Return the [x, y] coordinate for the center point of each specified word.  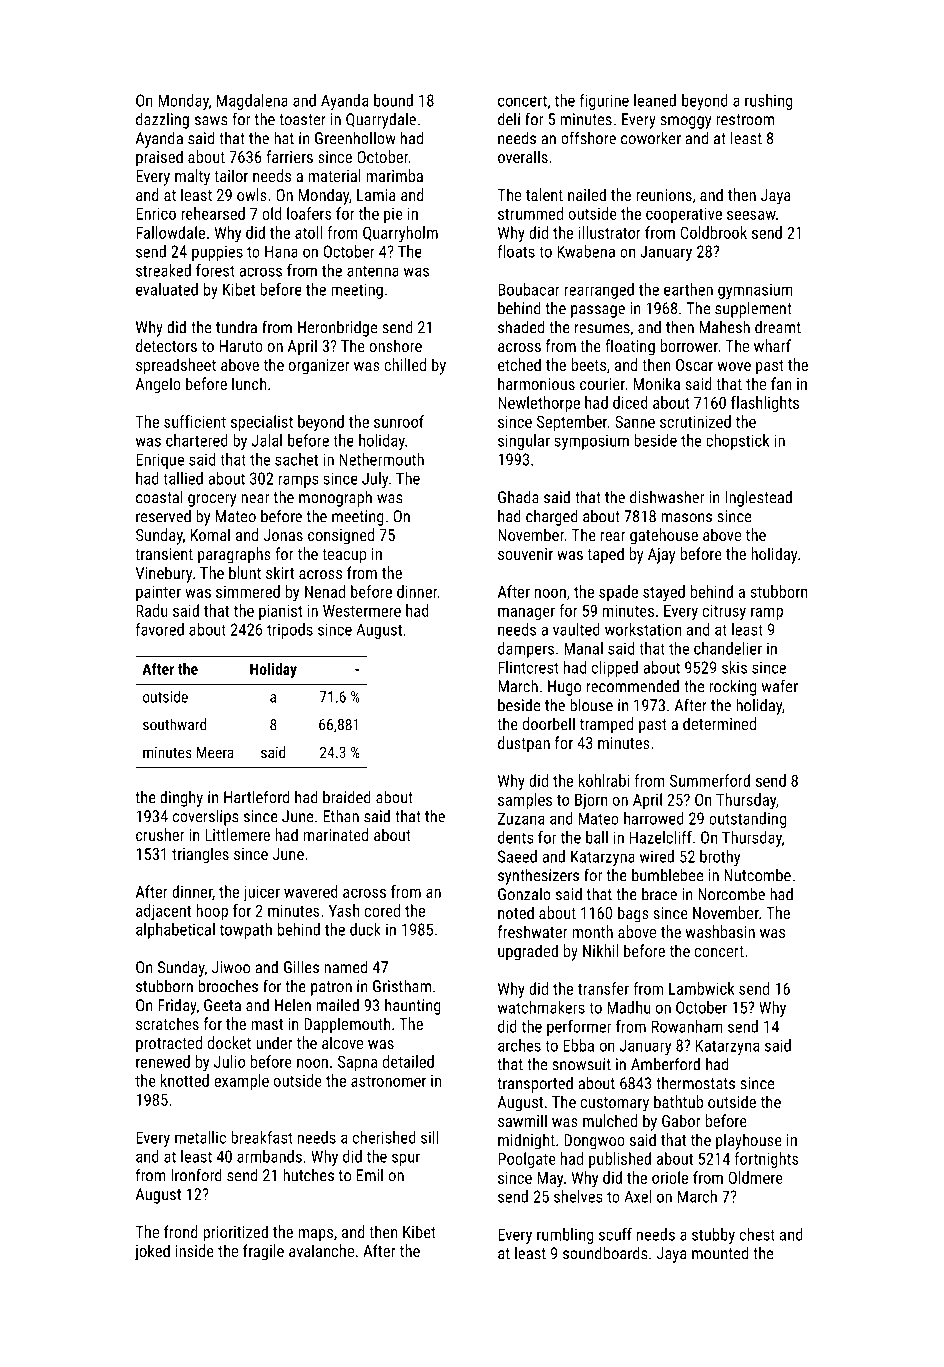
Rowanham [687, 1026]
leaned [655, 100]
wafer [780, 686]
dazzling [162, 120]
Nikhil [600, 950]
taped [605, 555]
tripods [290, 631]
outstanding [747, 820]
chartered [197, 440]
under [274, 1042]
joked [152, 1252]
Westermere [362, 611]
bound [393, 100]
